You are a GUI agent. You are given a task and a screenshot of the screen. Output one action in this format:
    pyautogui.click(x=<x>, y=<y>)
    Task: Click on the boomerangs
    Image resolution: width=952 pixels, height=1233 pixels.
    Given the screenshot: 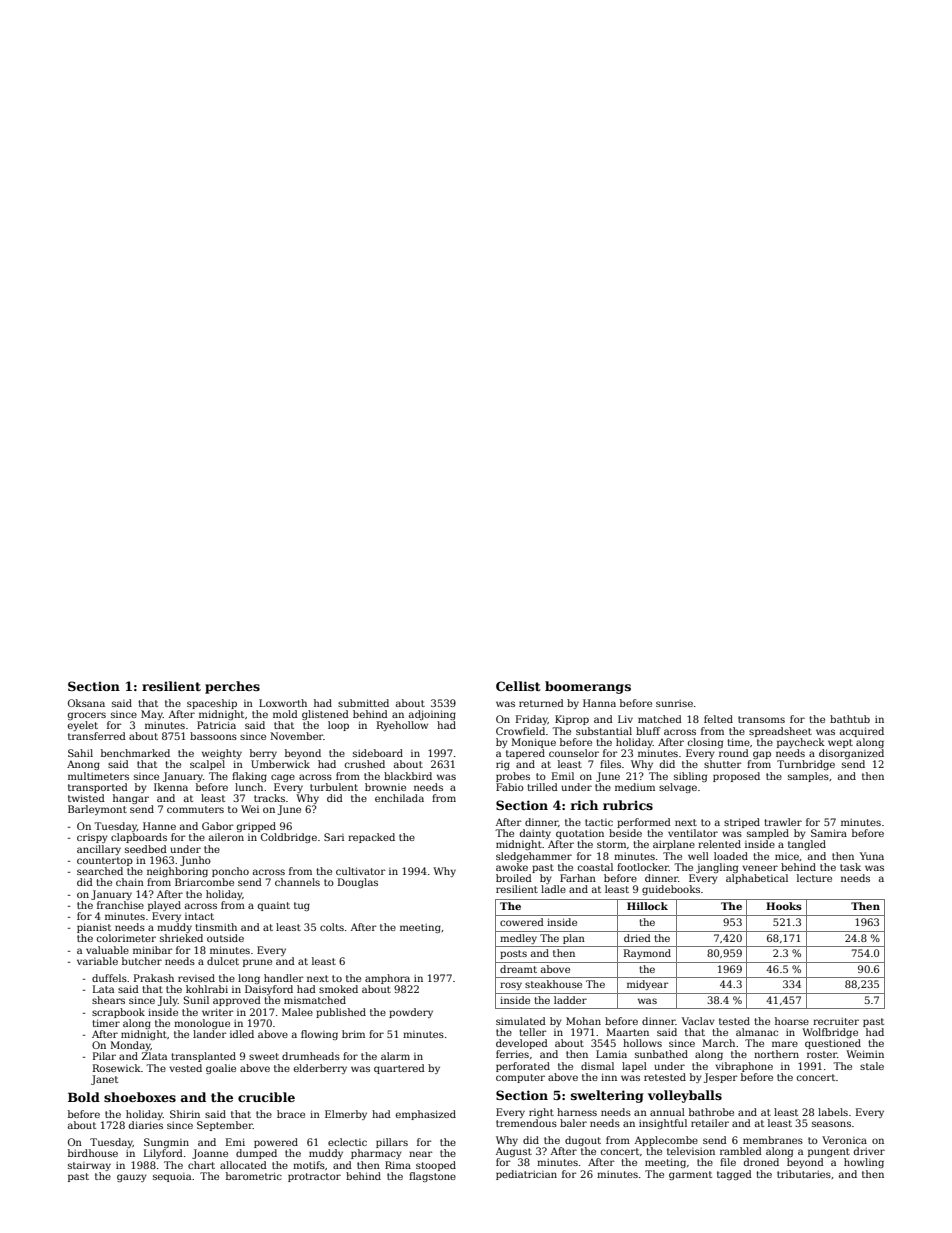 What is the action you would take?
    pyautogui.click(x=588, y=687)
